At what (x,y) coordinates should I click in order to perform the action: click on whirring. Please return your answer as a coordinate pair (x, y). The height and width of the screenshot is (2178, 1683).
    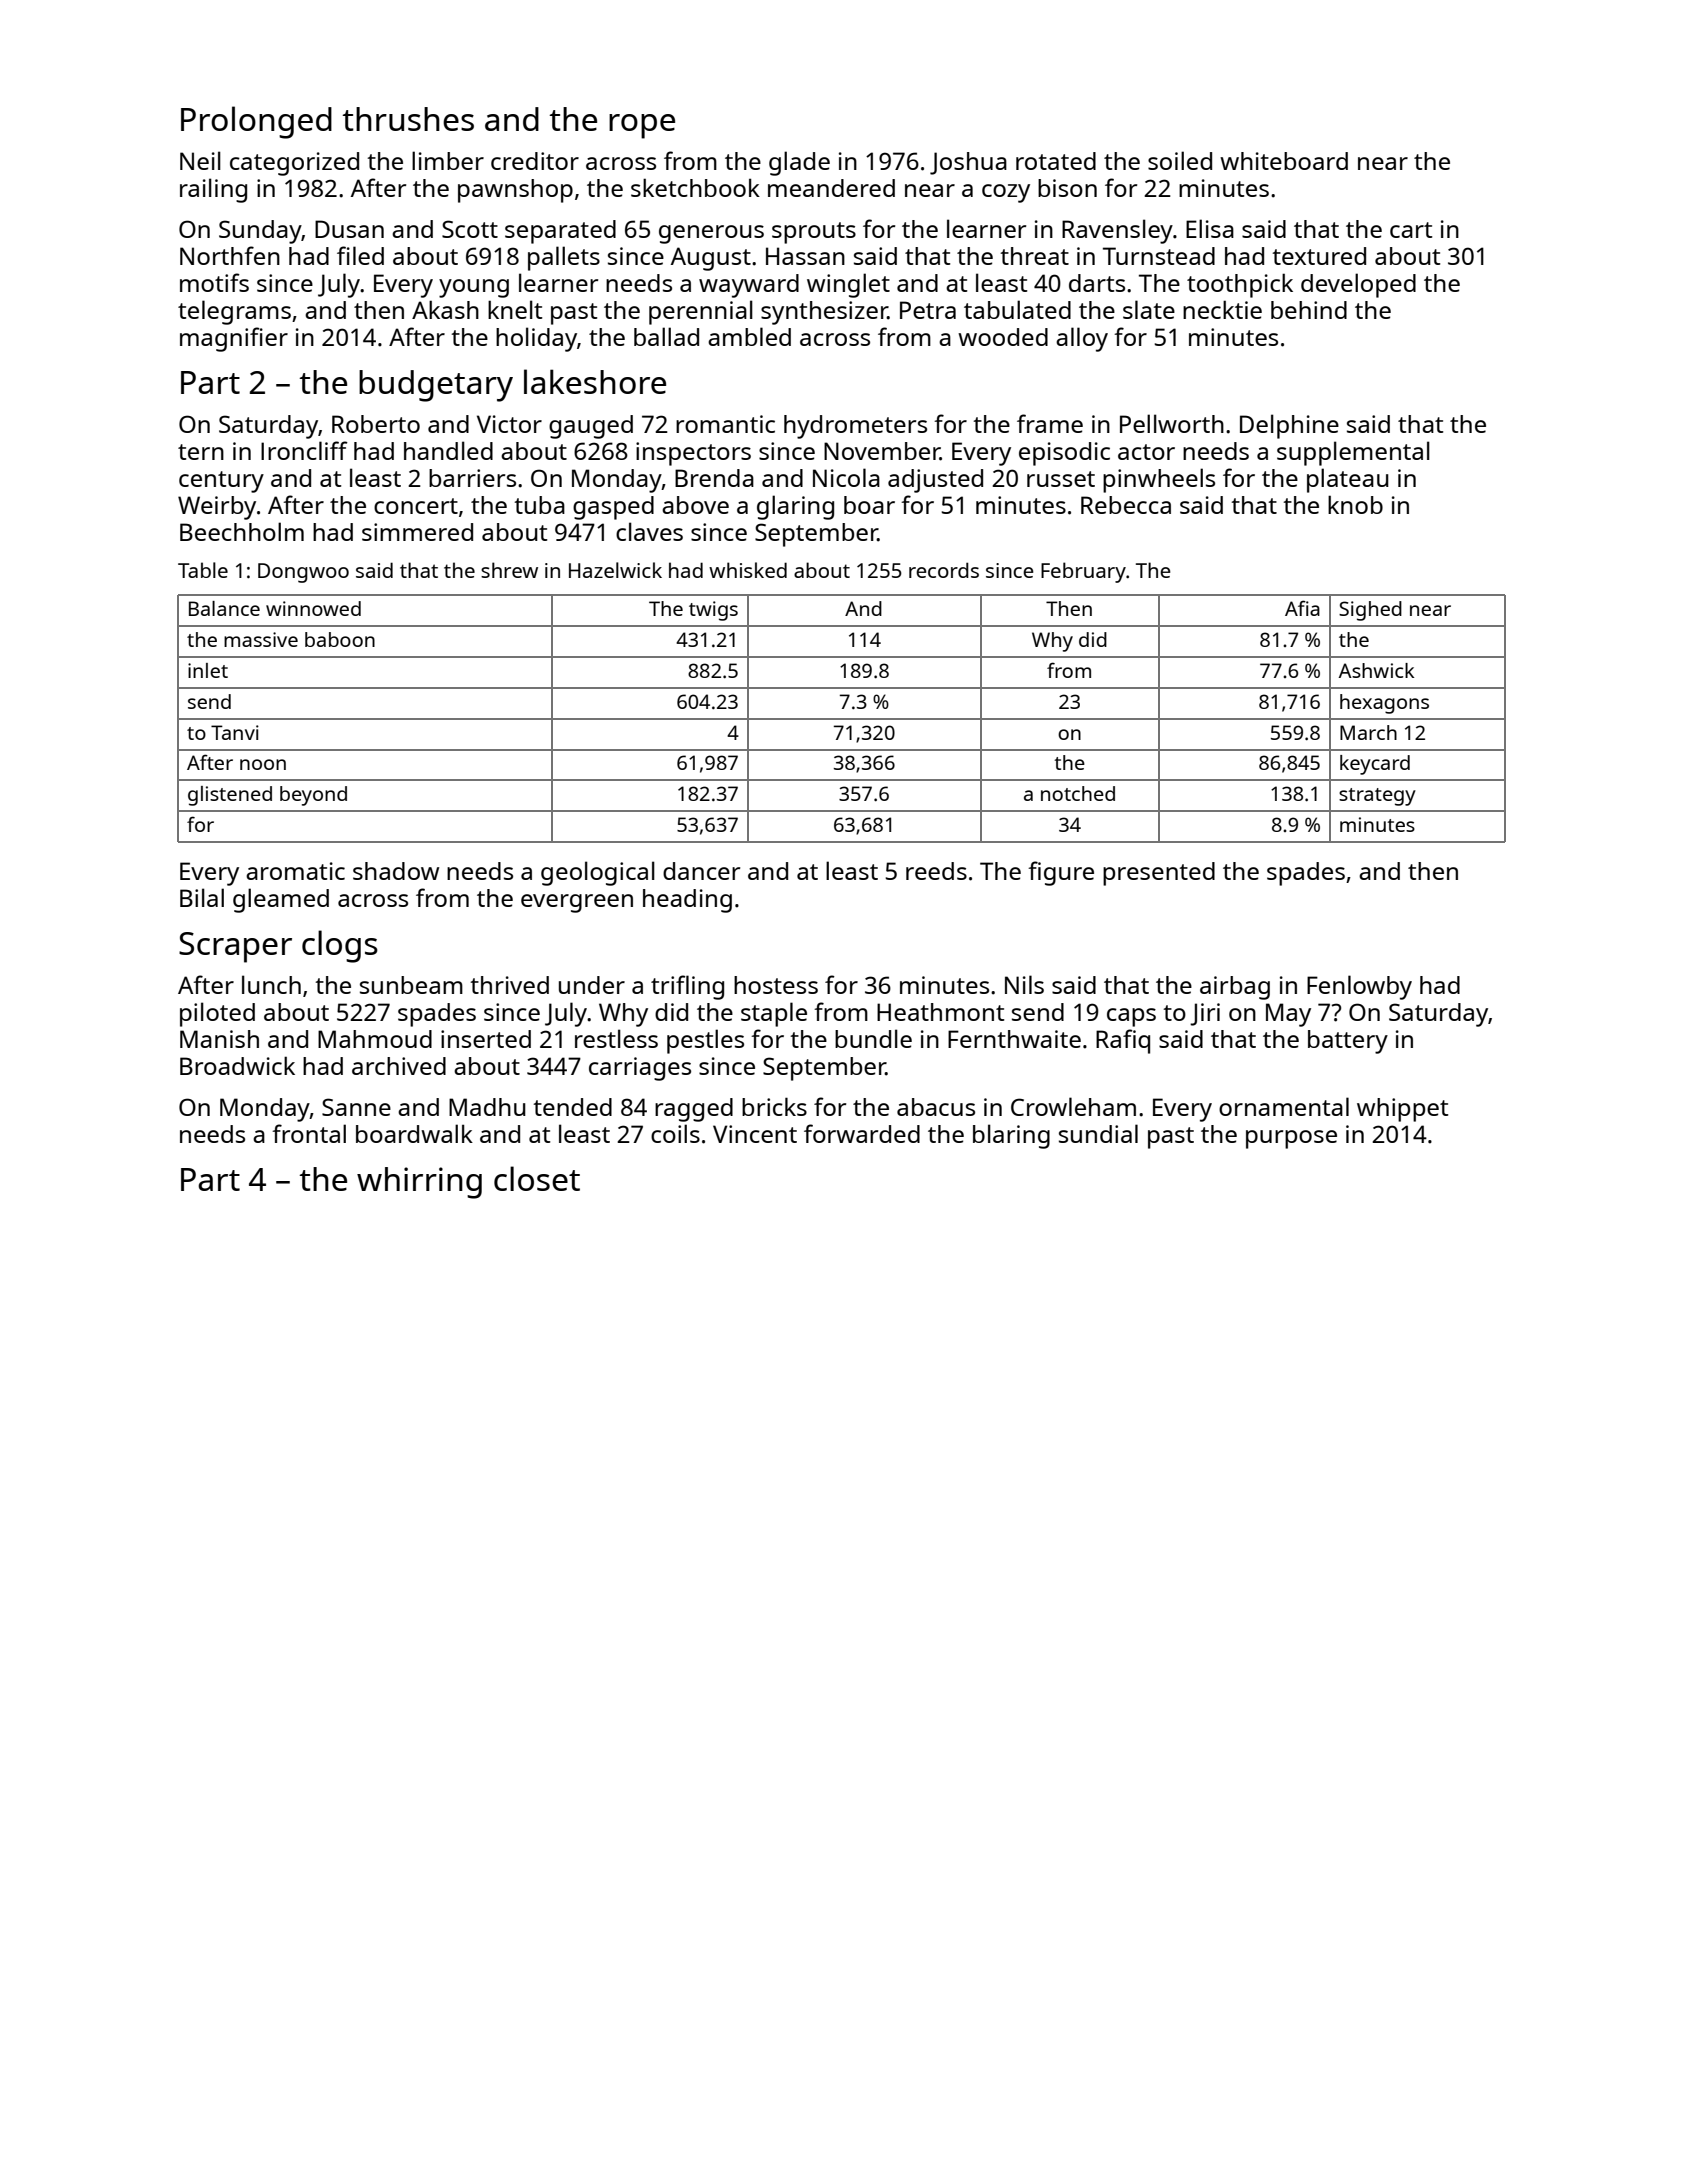
    Looking at the image, I should click on (419, 1183).
